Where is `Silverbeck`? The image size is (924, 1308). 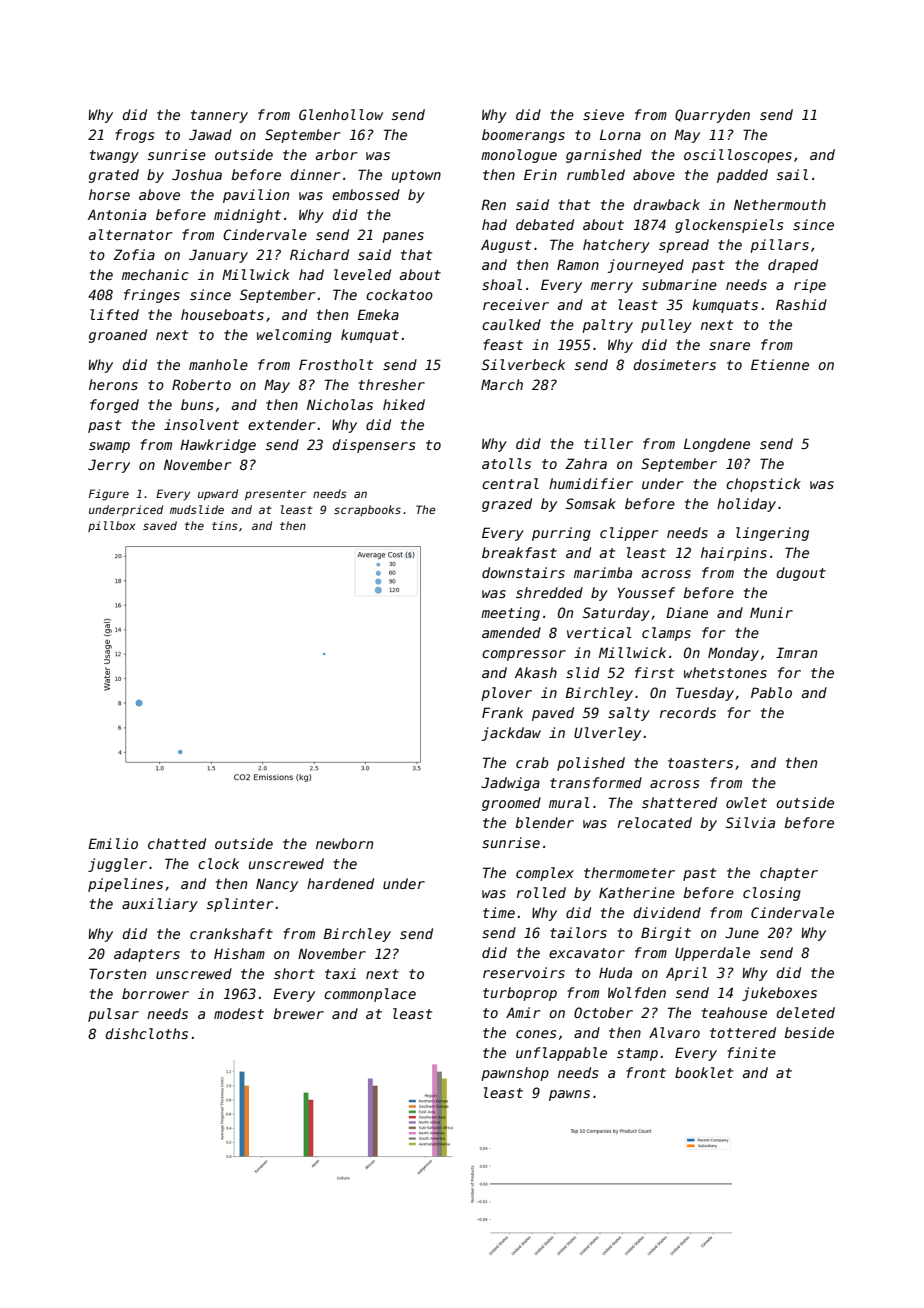 Silverbeck is located at coordinates (523, 364).
